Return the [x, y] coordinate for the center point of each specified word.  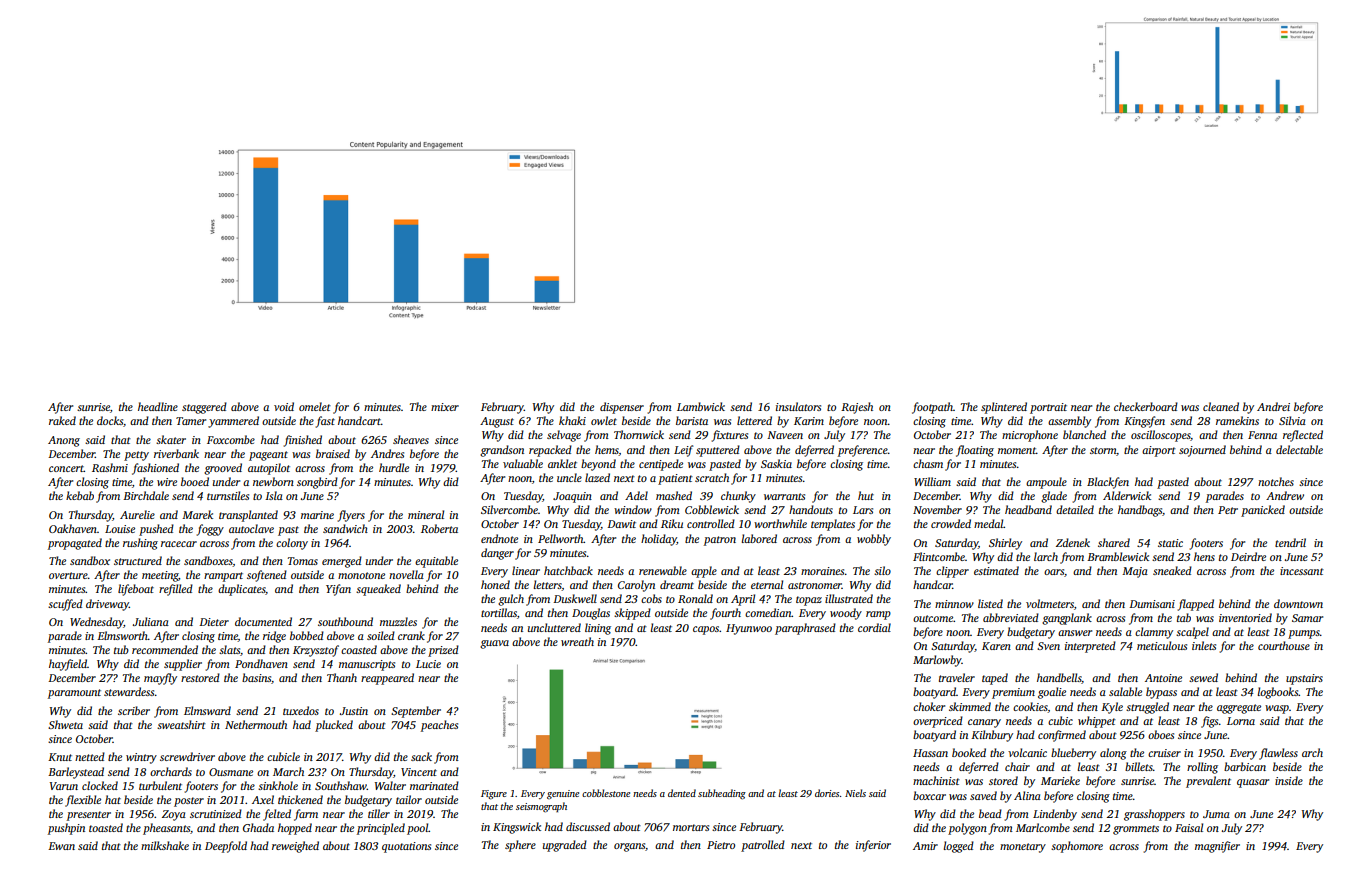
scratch [712, 477]
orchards [171, 771]
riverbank [176, 453]
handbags [1140, 511]
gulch [511, 600]
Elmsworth [122, 635]
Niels [855, 793]
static [1170, 543]
